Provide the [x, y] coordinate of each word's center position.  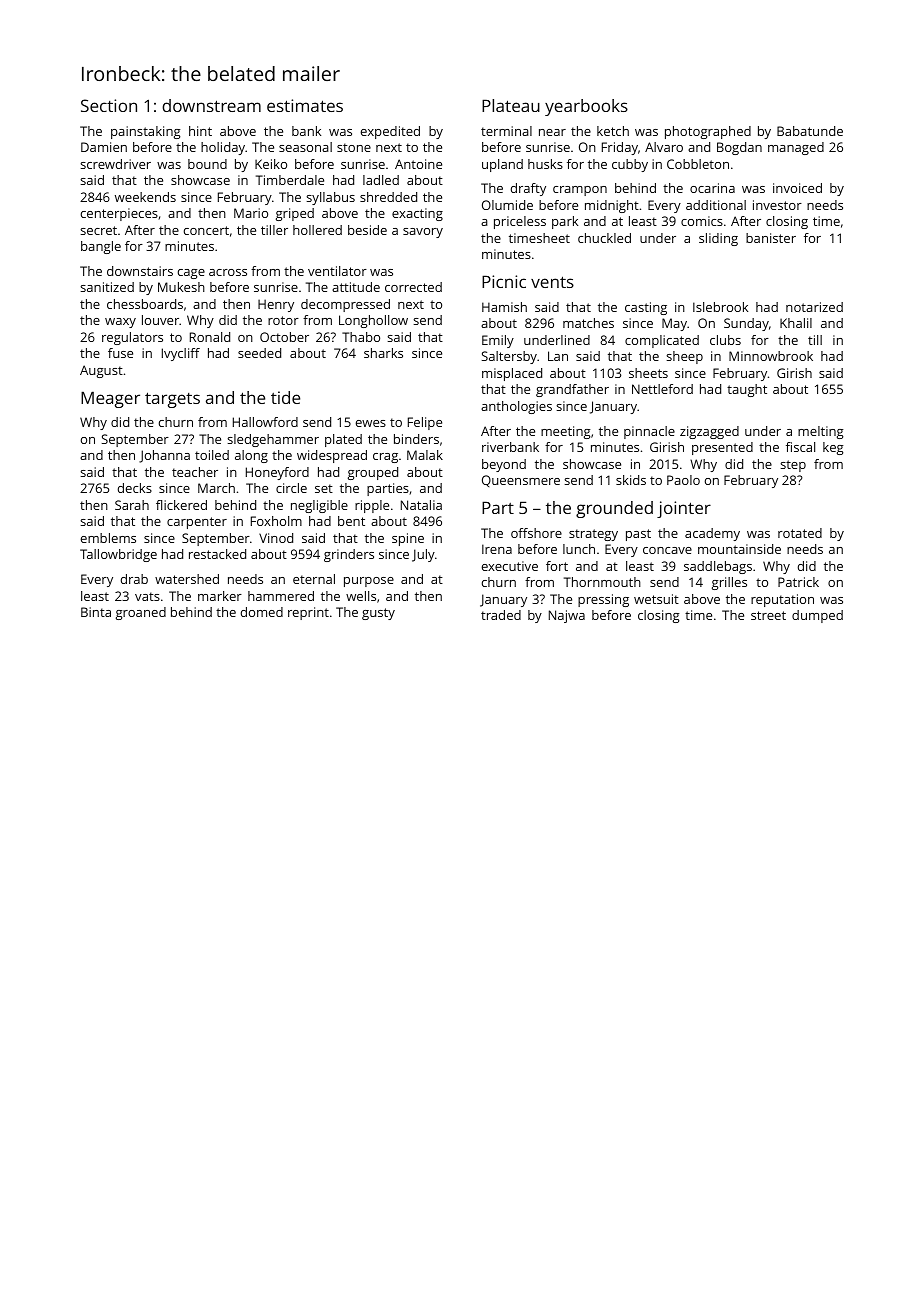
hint [200, 131]
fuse [120, 353]
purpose [369, 582]
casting [646, 308]
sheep [685, 357]
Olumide [507, 205]
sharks [383, 353]
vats [147, 596]
